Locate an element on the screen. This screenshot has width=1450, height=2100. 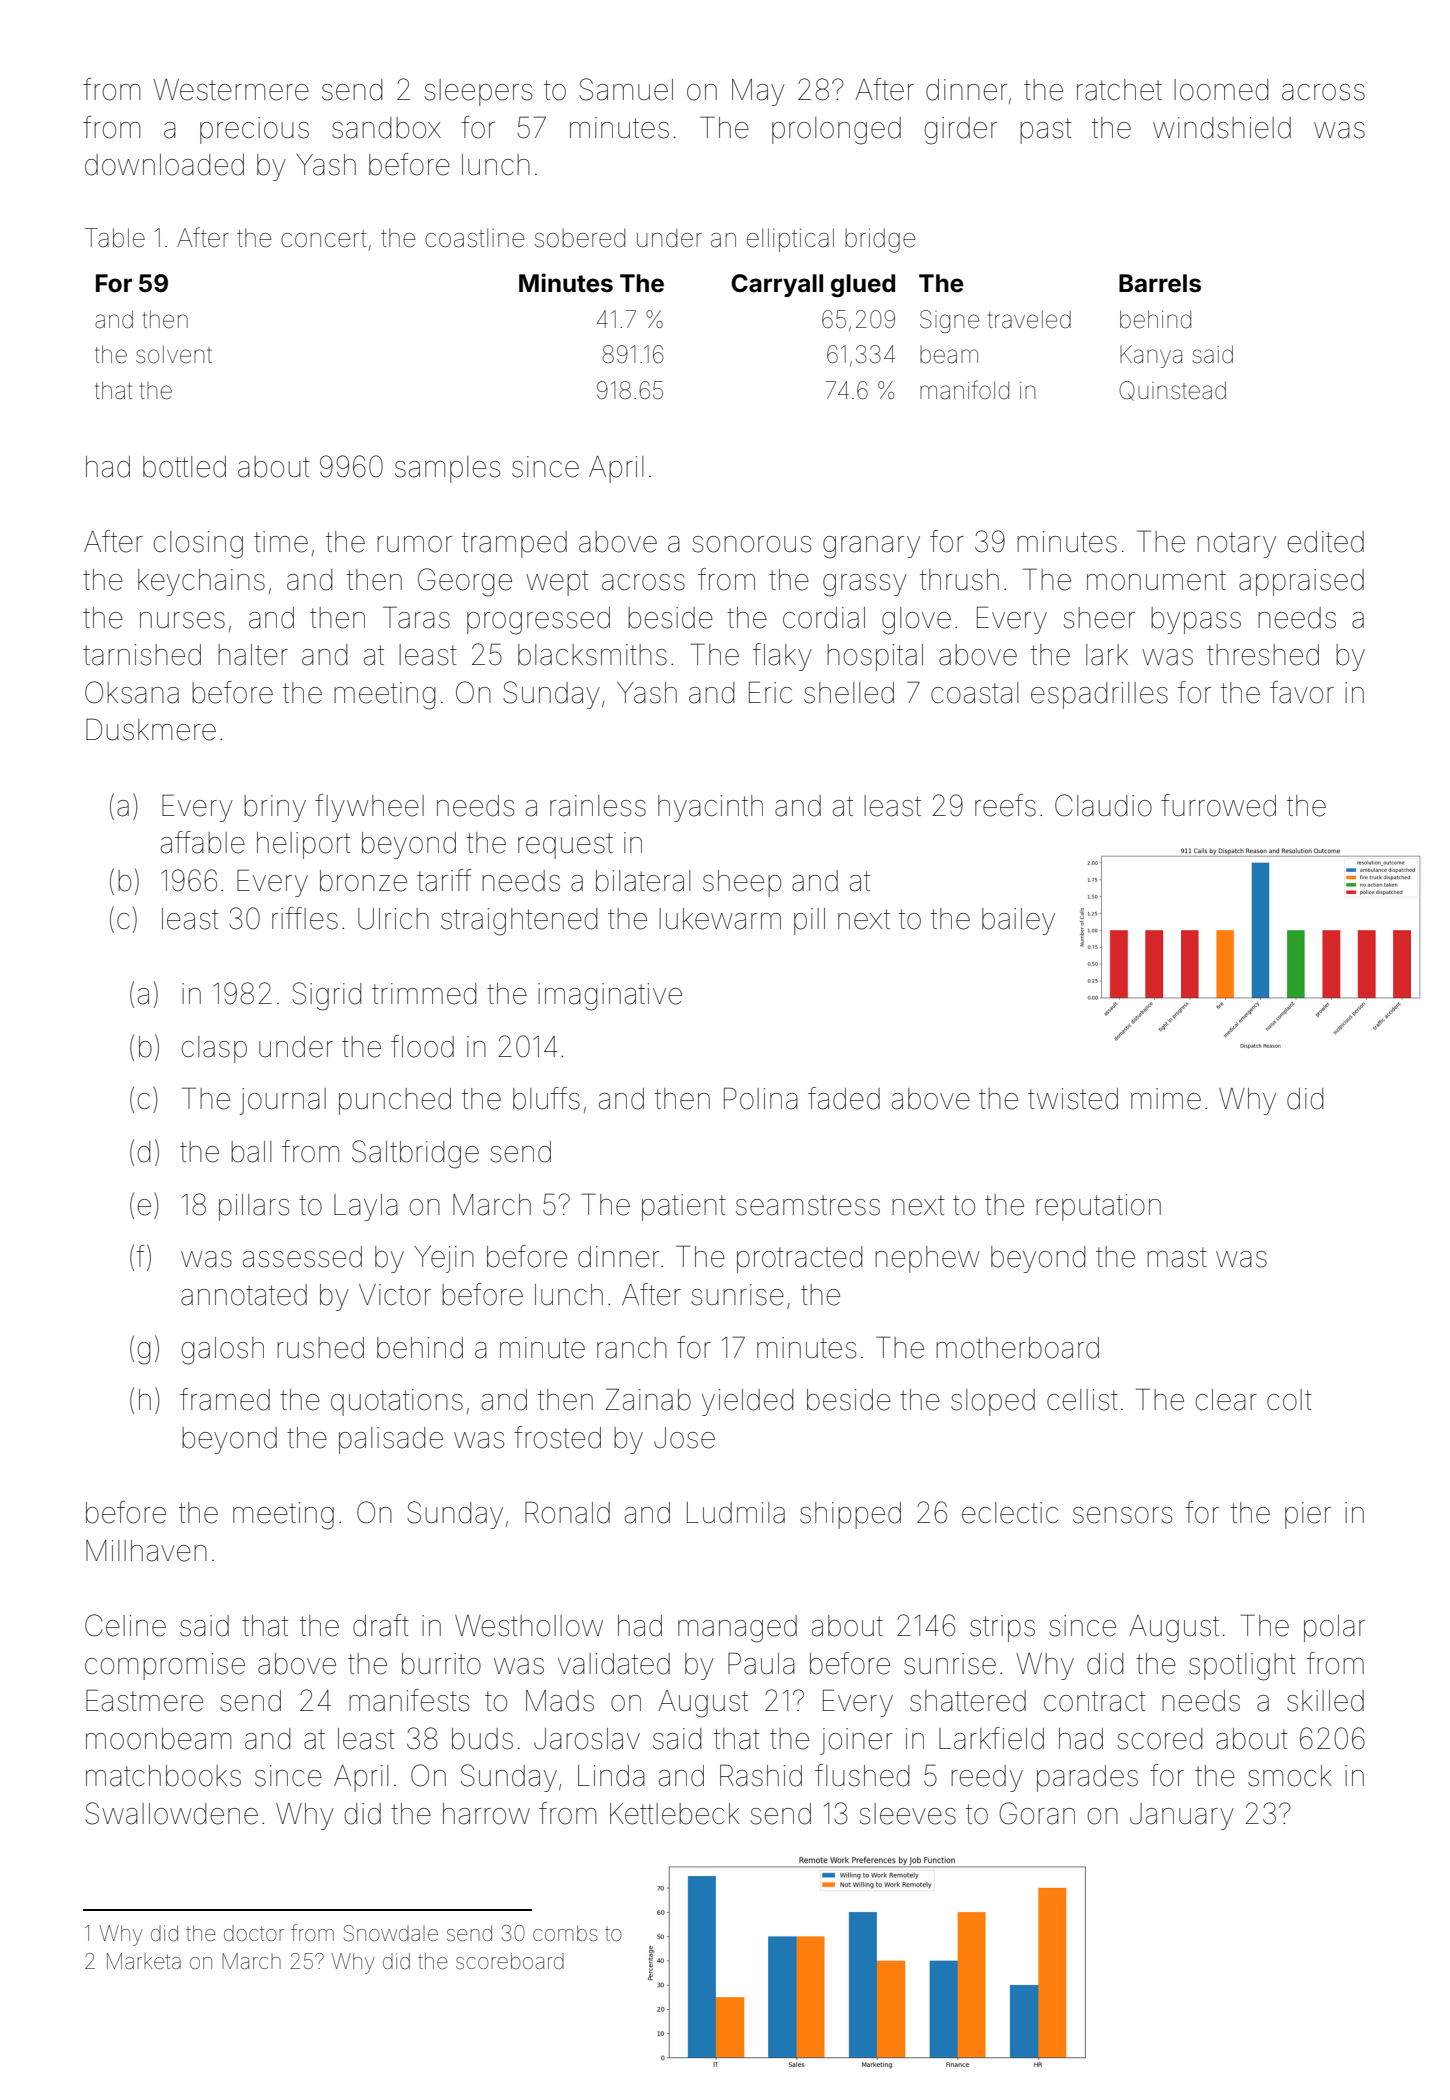
girder is located at coordinates (961, 131).
